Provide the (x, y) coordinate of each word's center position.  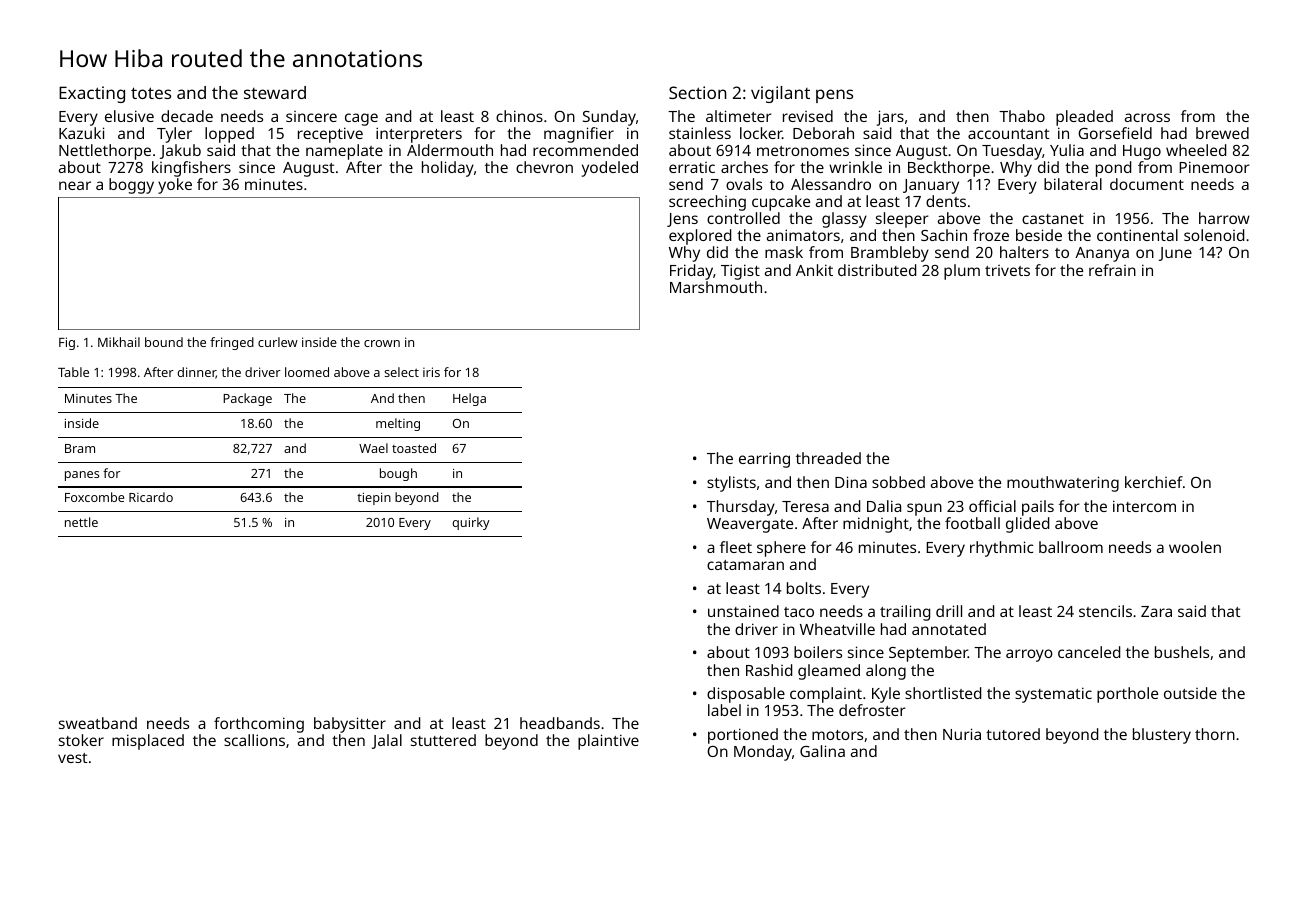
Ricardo (151, 497)
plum (962, 272)
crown (382, 343)
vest (73, 758)
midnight (876, 525)
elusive (129, 116)
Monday (763, 753)
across (1147, 117)
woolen (1195, 547)
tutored (1013, 734)
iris (431, 372)
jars (890, 118)
